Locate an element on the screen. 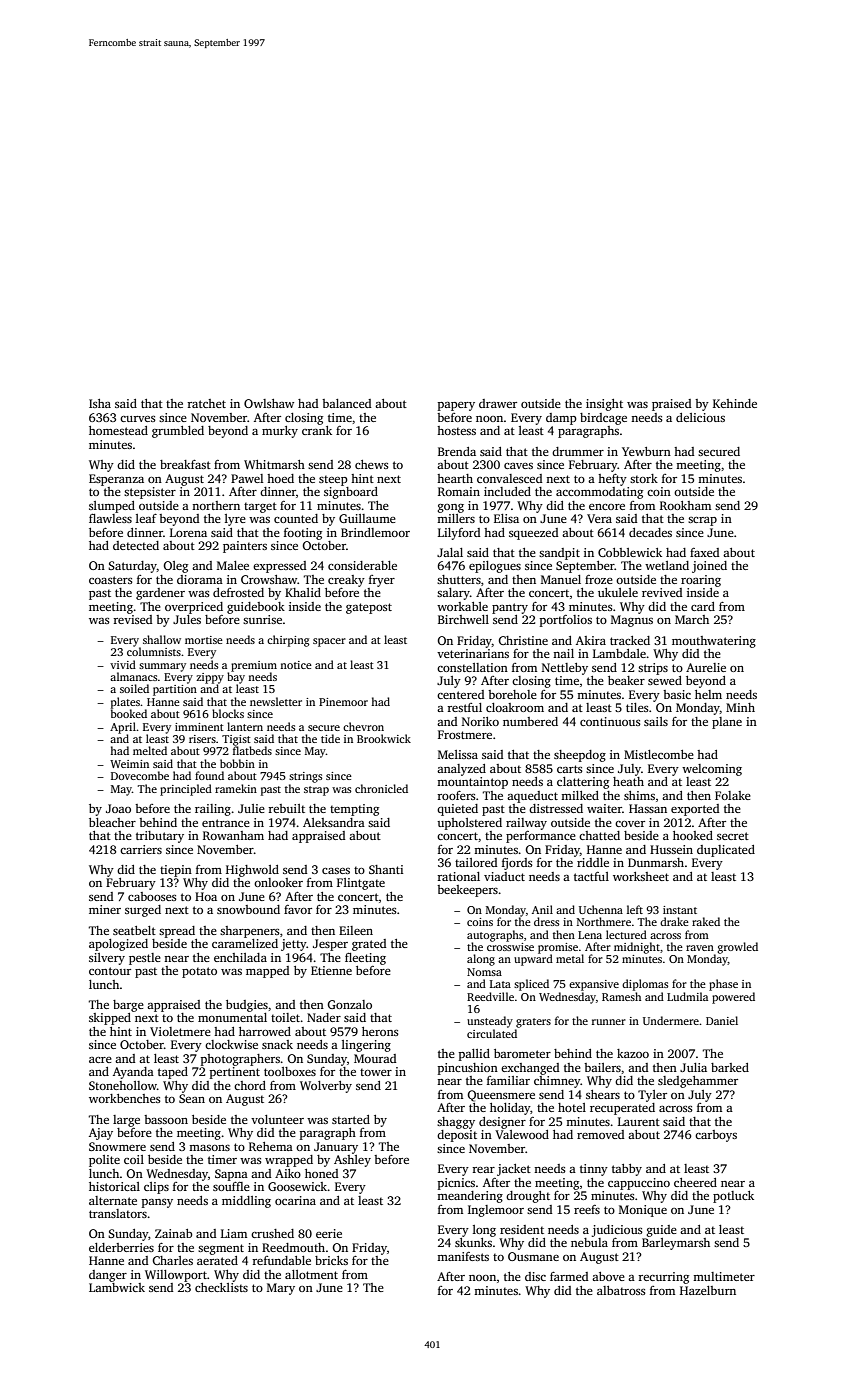  premium is located at coordinates (254, 666).
